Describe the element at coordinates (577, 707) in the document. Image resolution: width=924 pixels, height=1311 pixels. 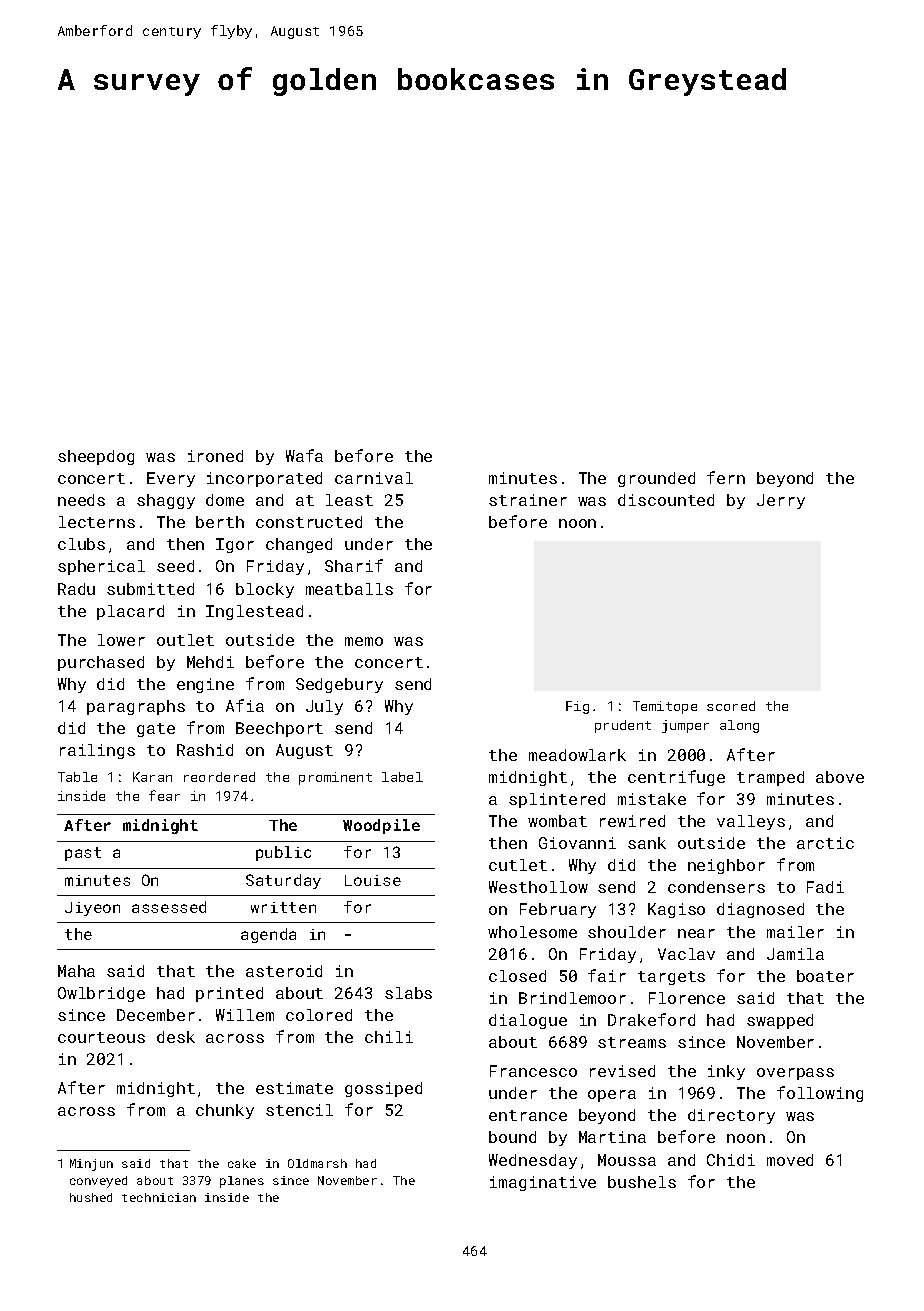
I see `Fig` at that location.
